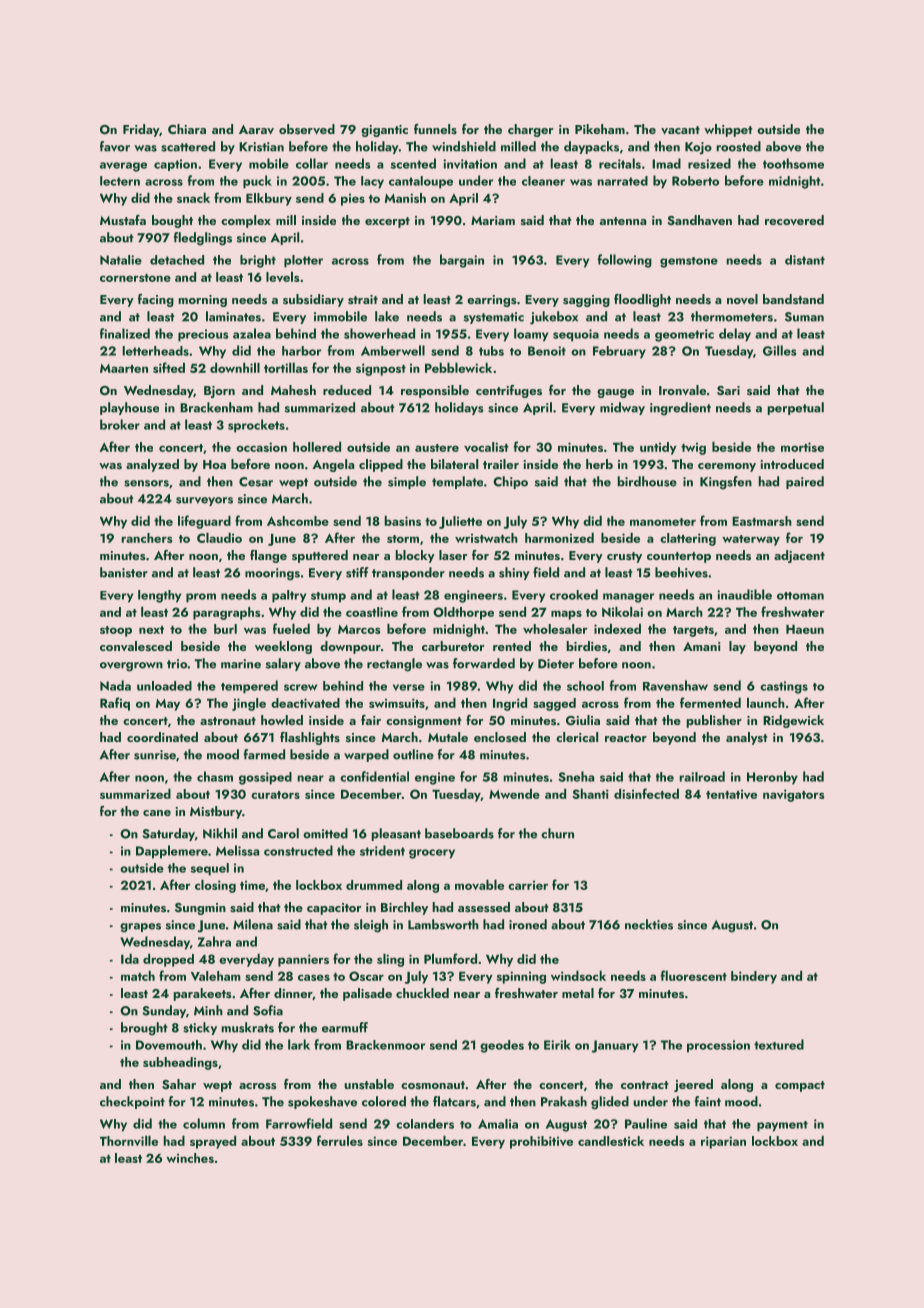 This screenshot has width=924, height=1308. Describe the element at coordinates (121, 260) in the screenshot. I see `Natalie` at that location.
